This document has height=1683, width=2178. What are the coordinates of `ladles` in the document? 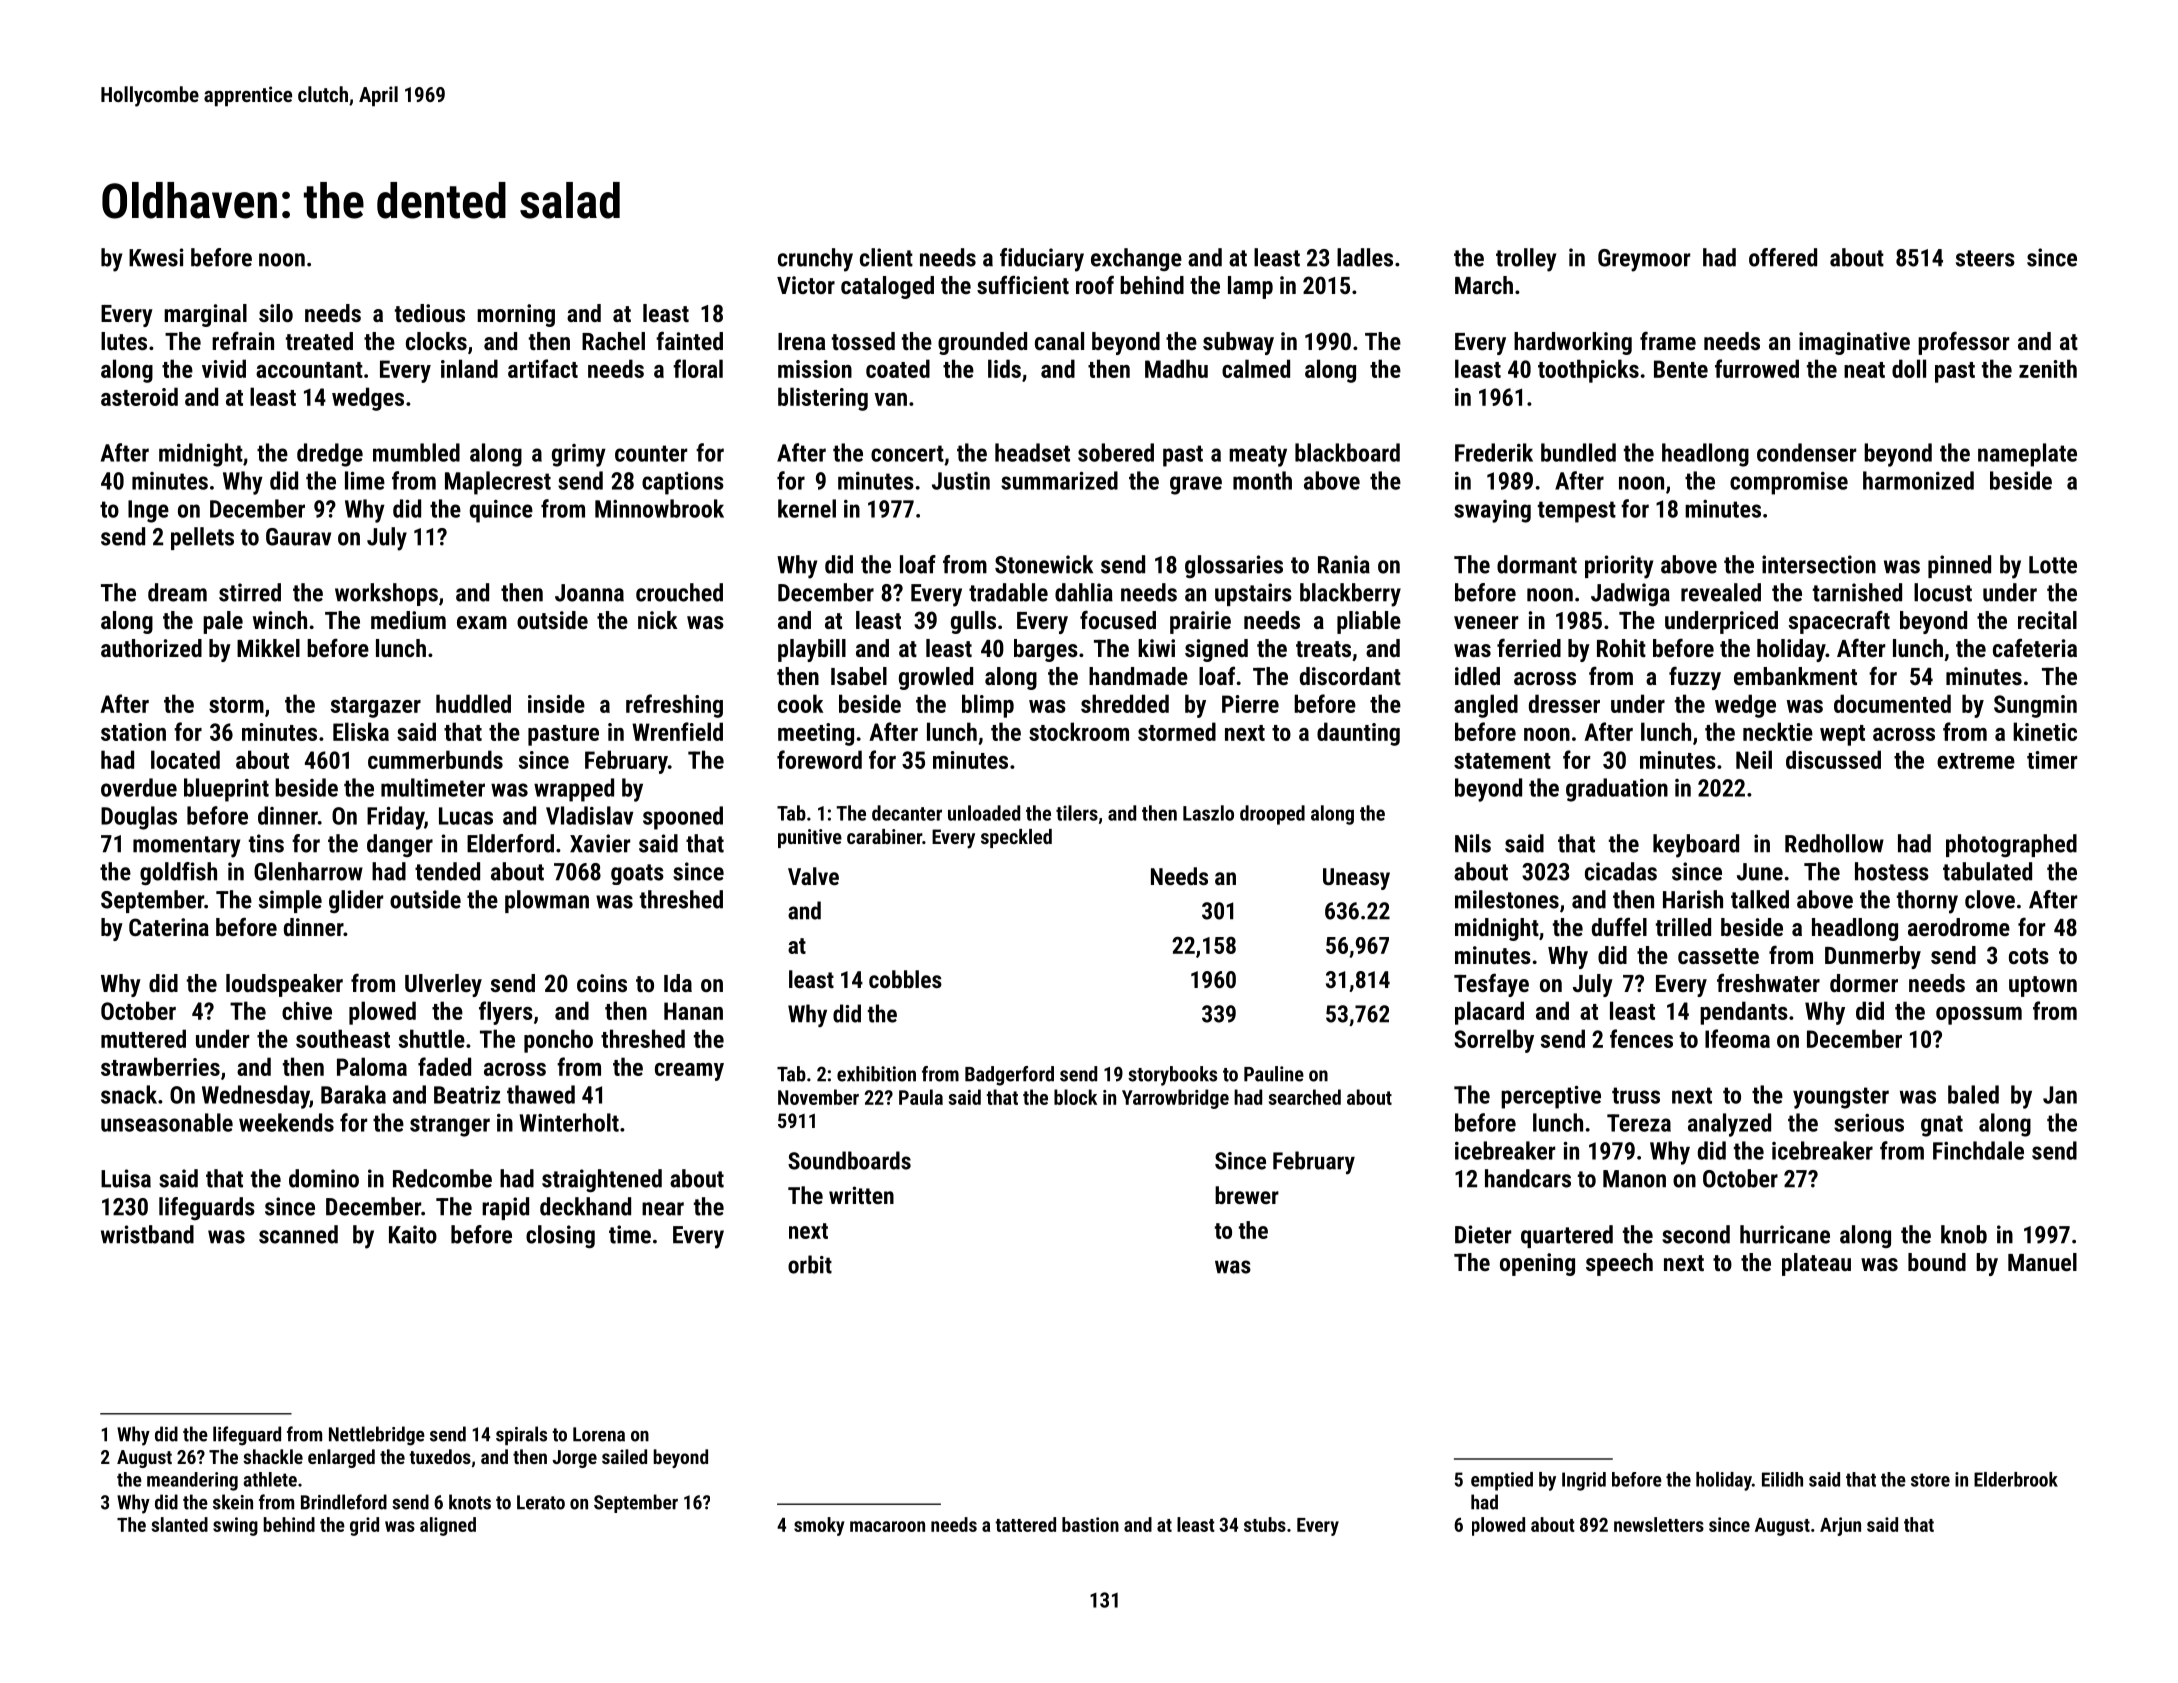 It's located at (1365, 257).
